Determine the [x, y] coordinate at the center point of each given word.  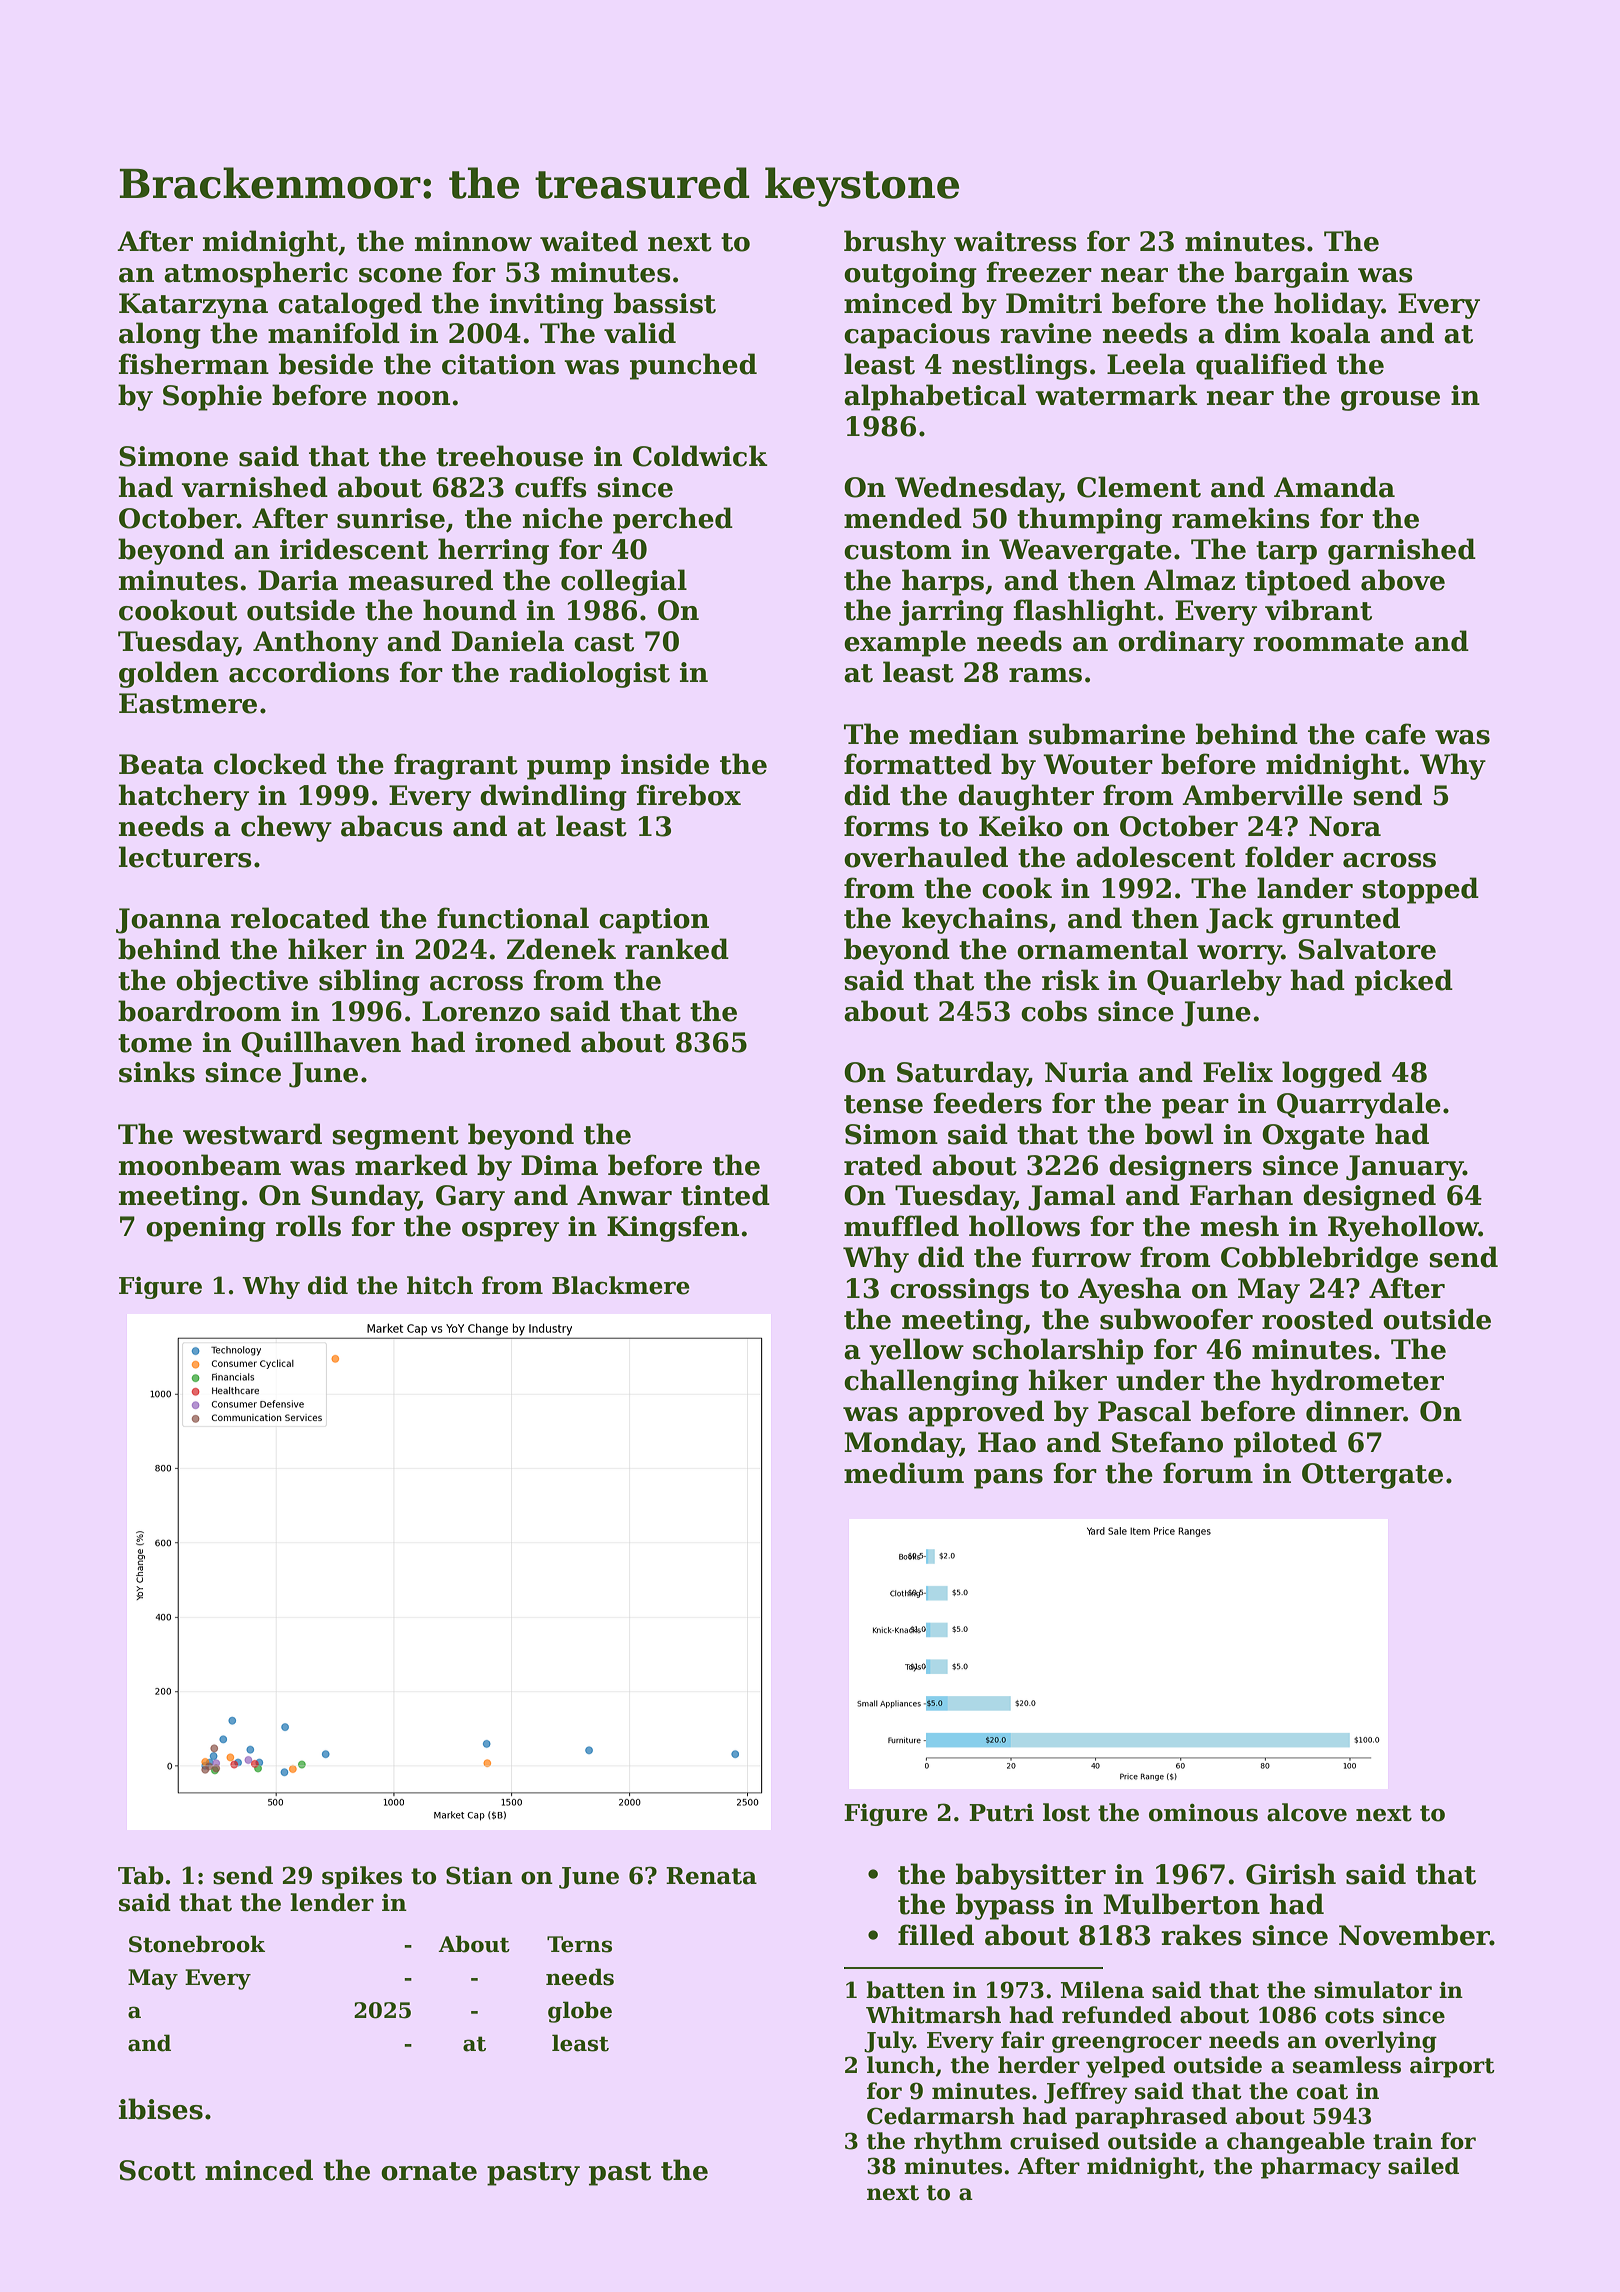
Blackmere [621, 1285]
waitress [1015, 241]
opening [206, 1229]
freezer [1039, 272]
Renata [711, 1876]
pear [1195, 1109]
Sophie [212, 397]
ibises [161, 2109]
